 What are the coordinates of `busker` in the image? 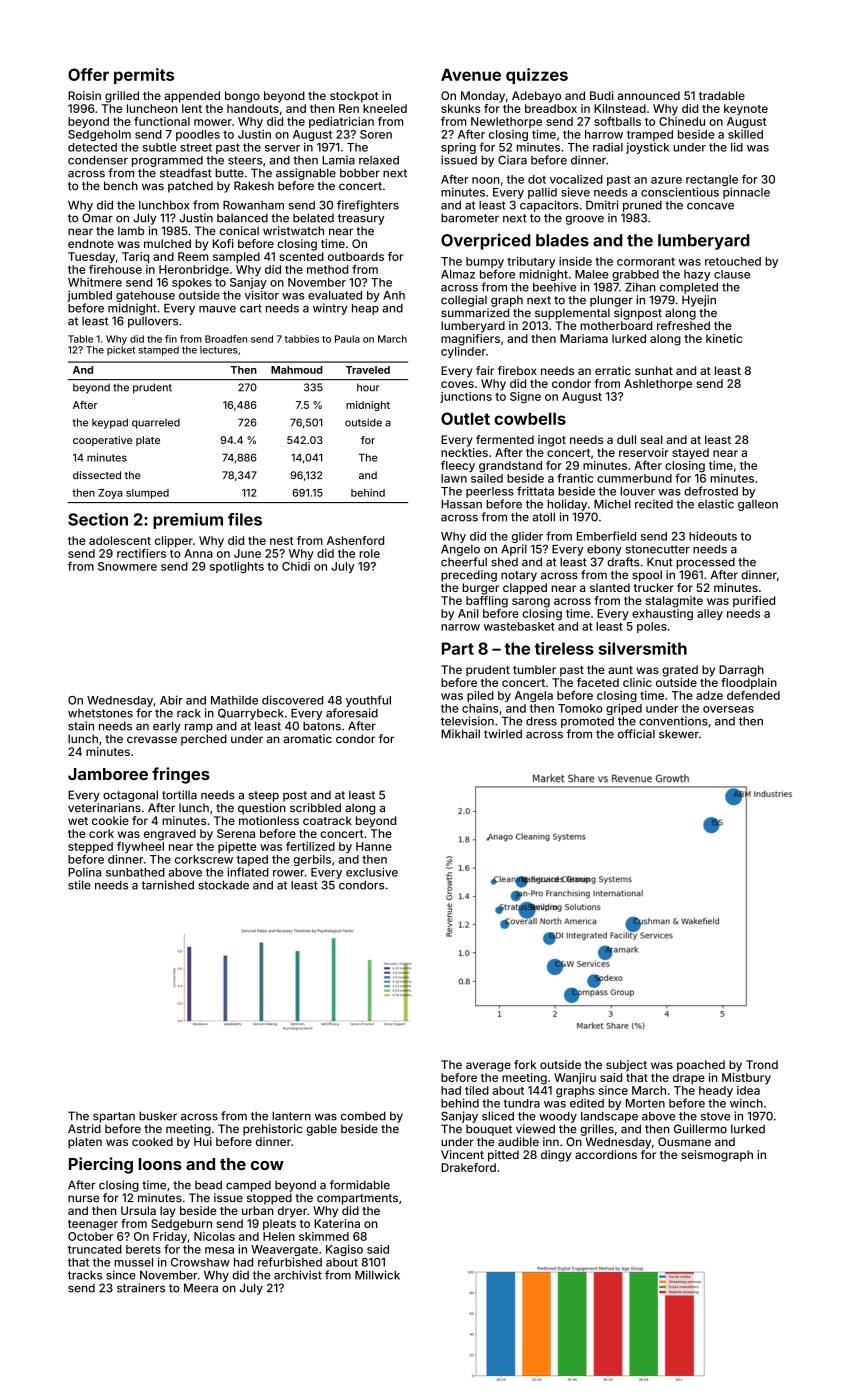 It's located at (158, 1116).
